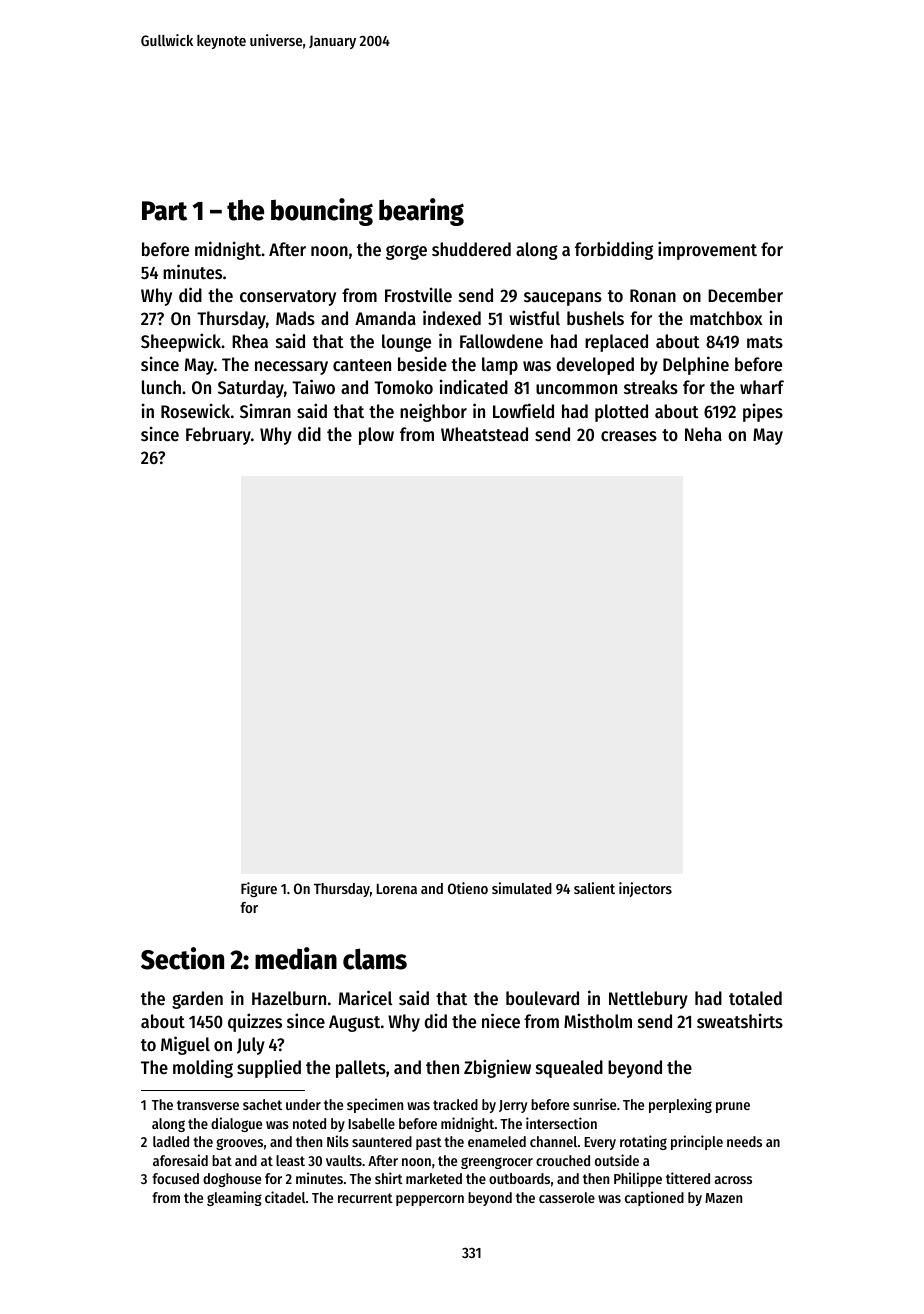 The width and height of the document is (924, 1314). Describe the element at coordinates (421, 212) in the document. I see `bearing` at that location.
